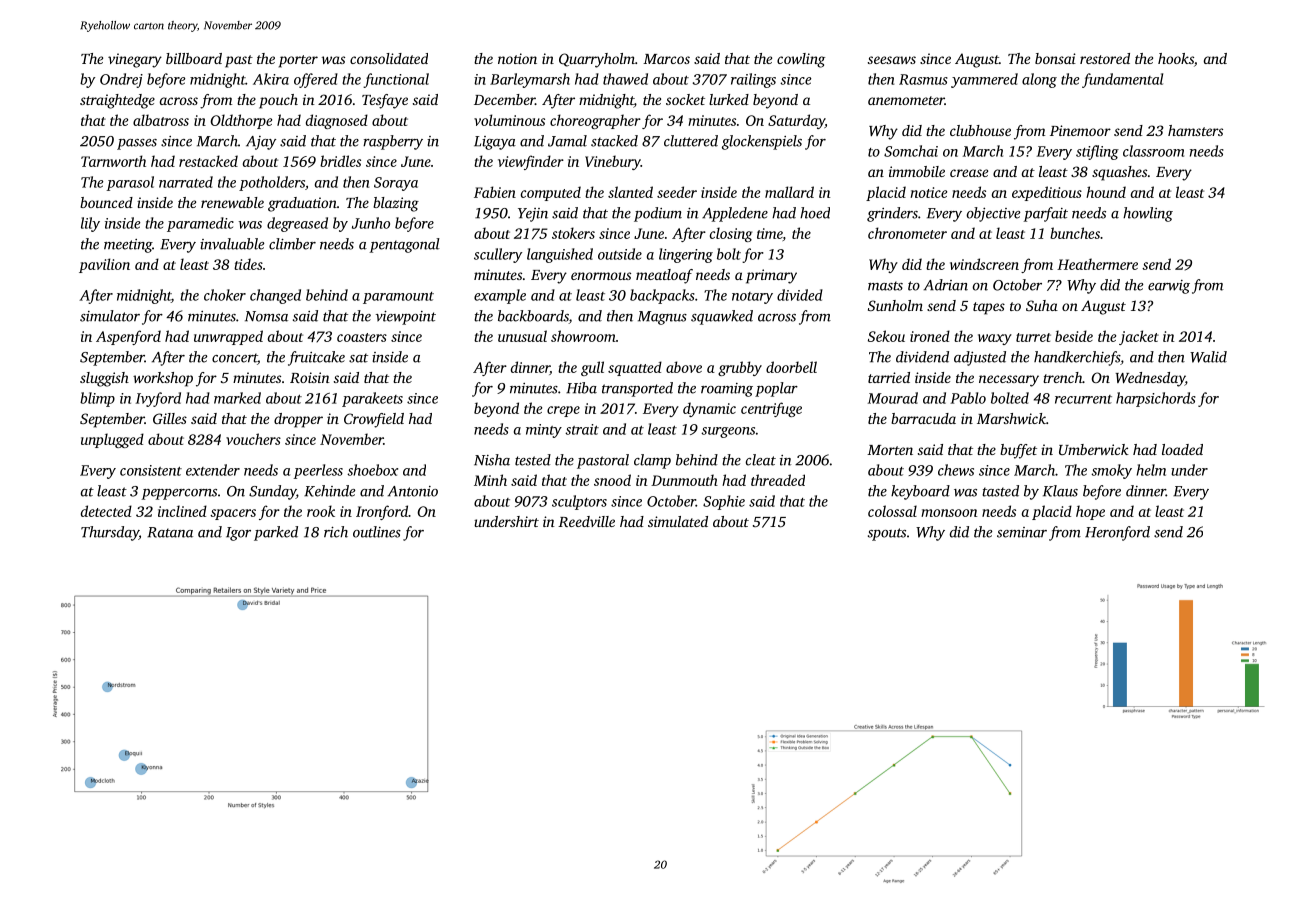 The width and height of the page is (1308, 924). I want to click on simulated, so click(678, 521).
